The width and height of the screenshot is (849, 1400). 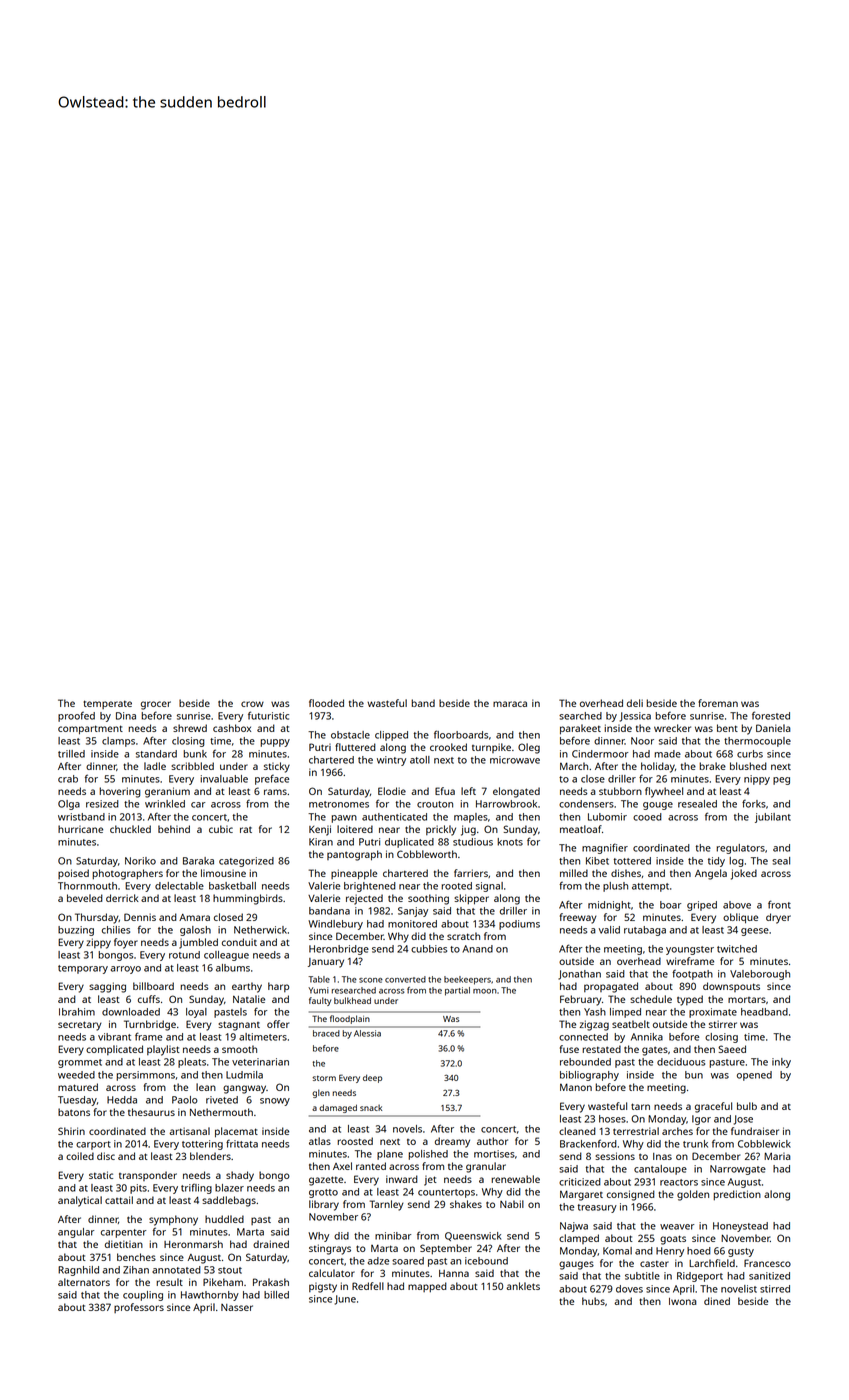 What do you see at coordinates (692, 974) in the screenshot?
I see `footpath` at bounding box center [692, 974].
